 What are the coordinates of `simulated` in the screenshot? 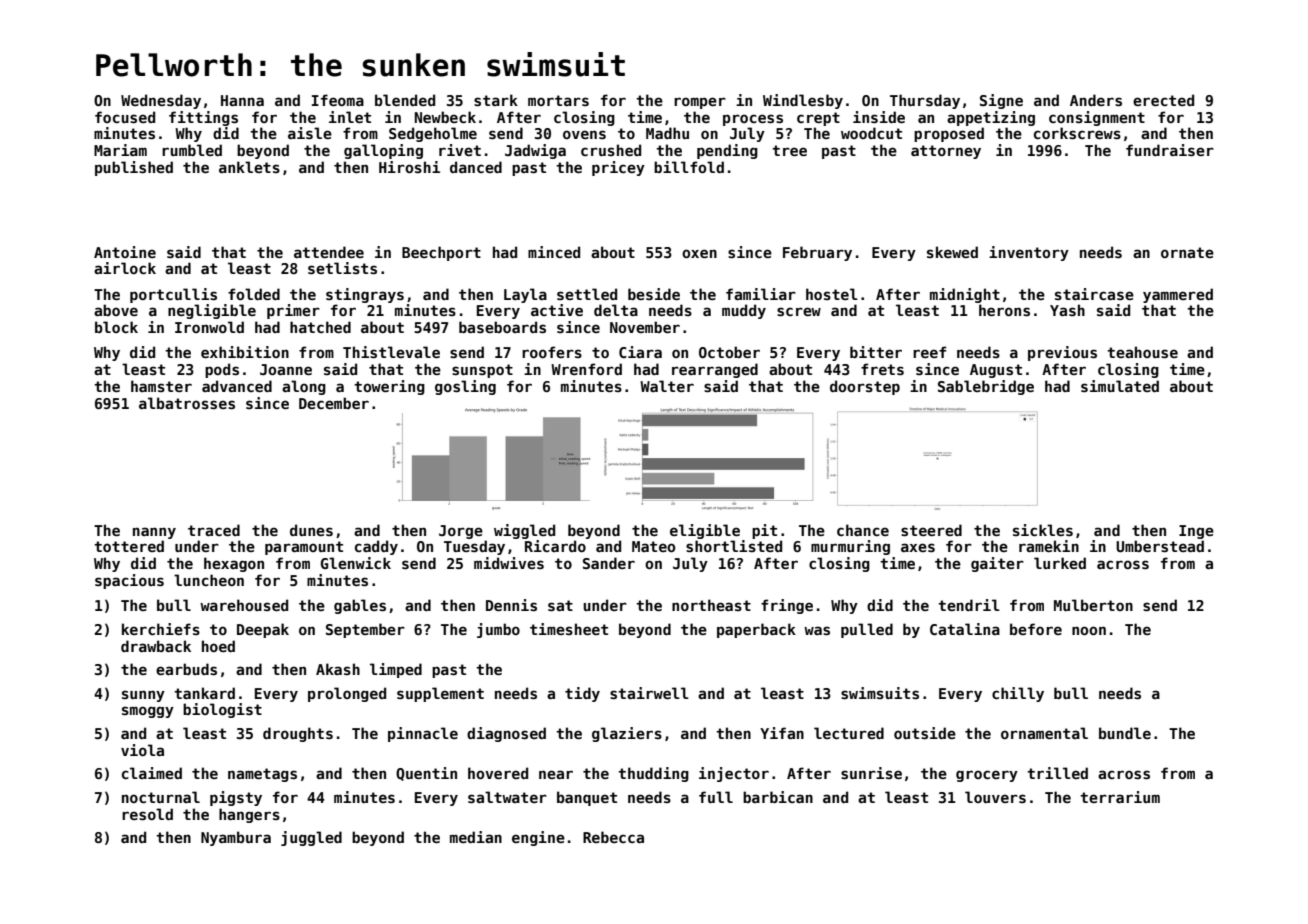 It's located at (1120, 386).
